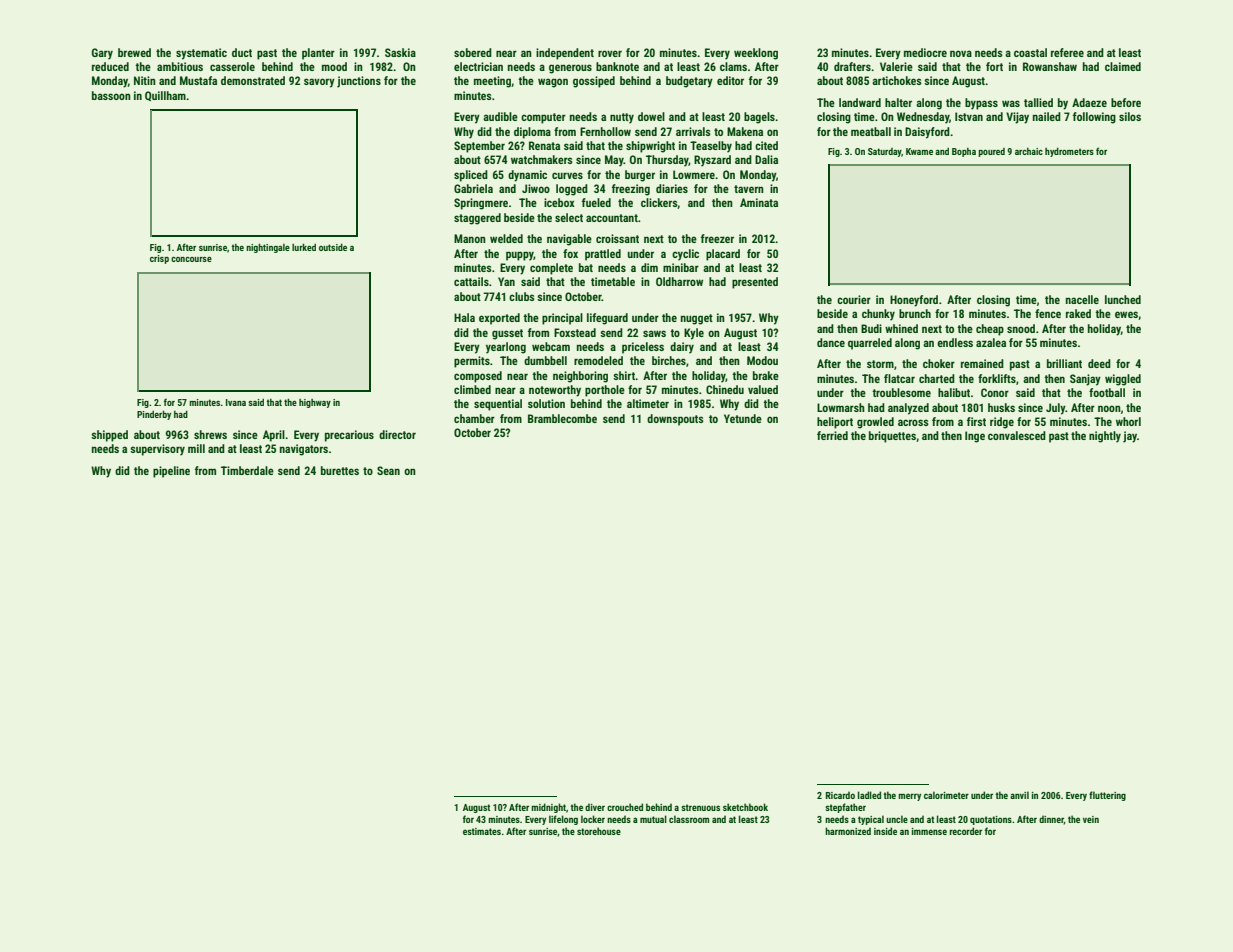 The width and height of the screenshot is (1233, 952). Describe the element at coordinates (482, 831) in the screenshot. I see `estimates` at that location.
